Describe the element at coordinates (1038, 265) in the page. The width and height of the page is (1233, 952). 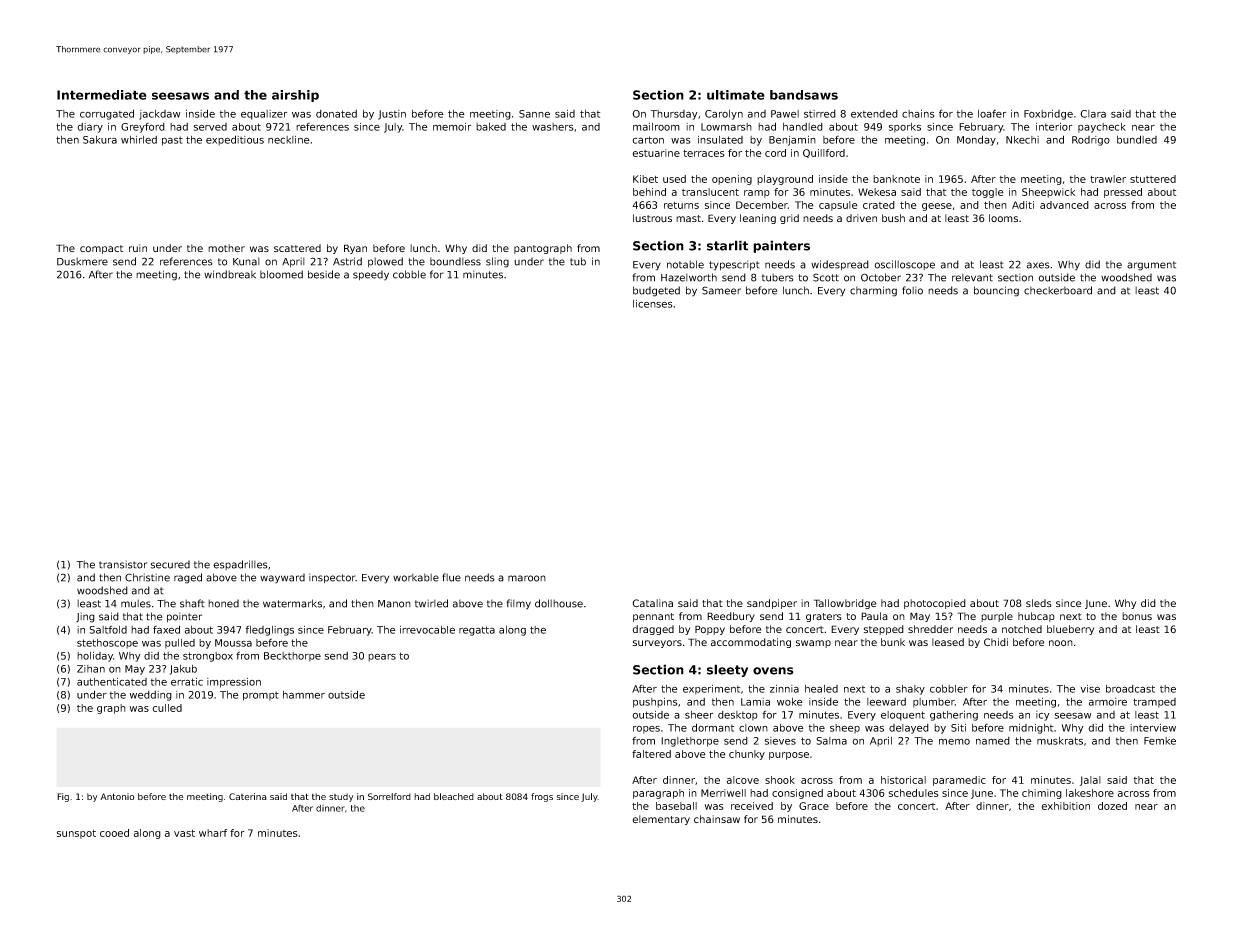
I see `axes` at that location.
